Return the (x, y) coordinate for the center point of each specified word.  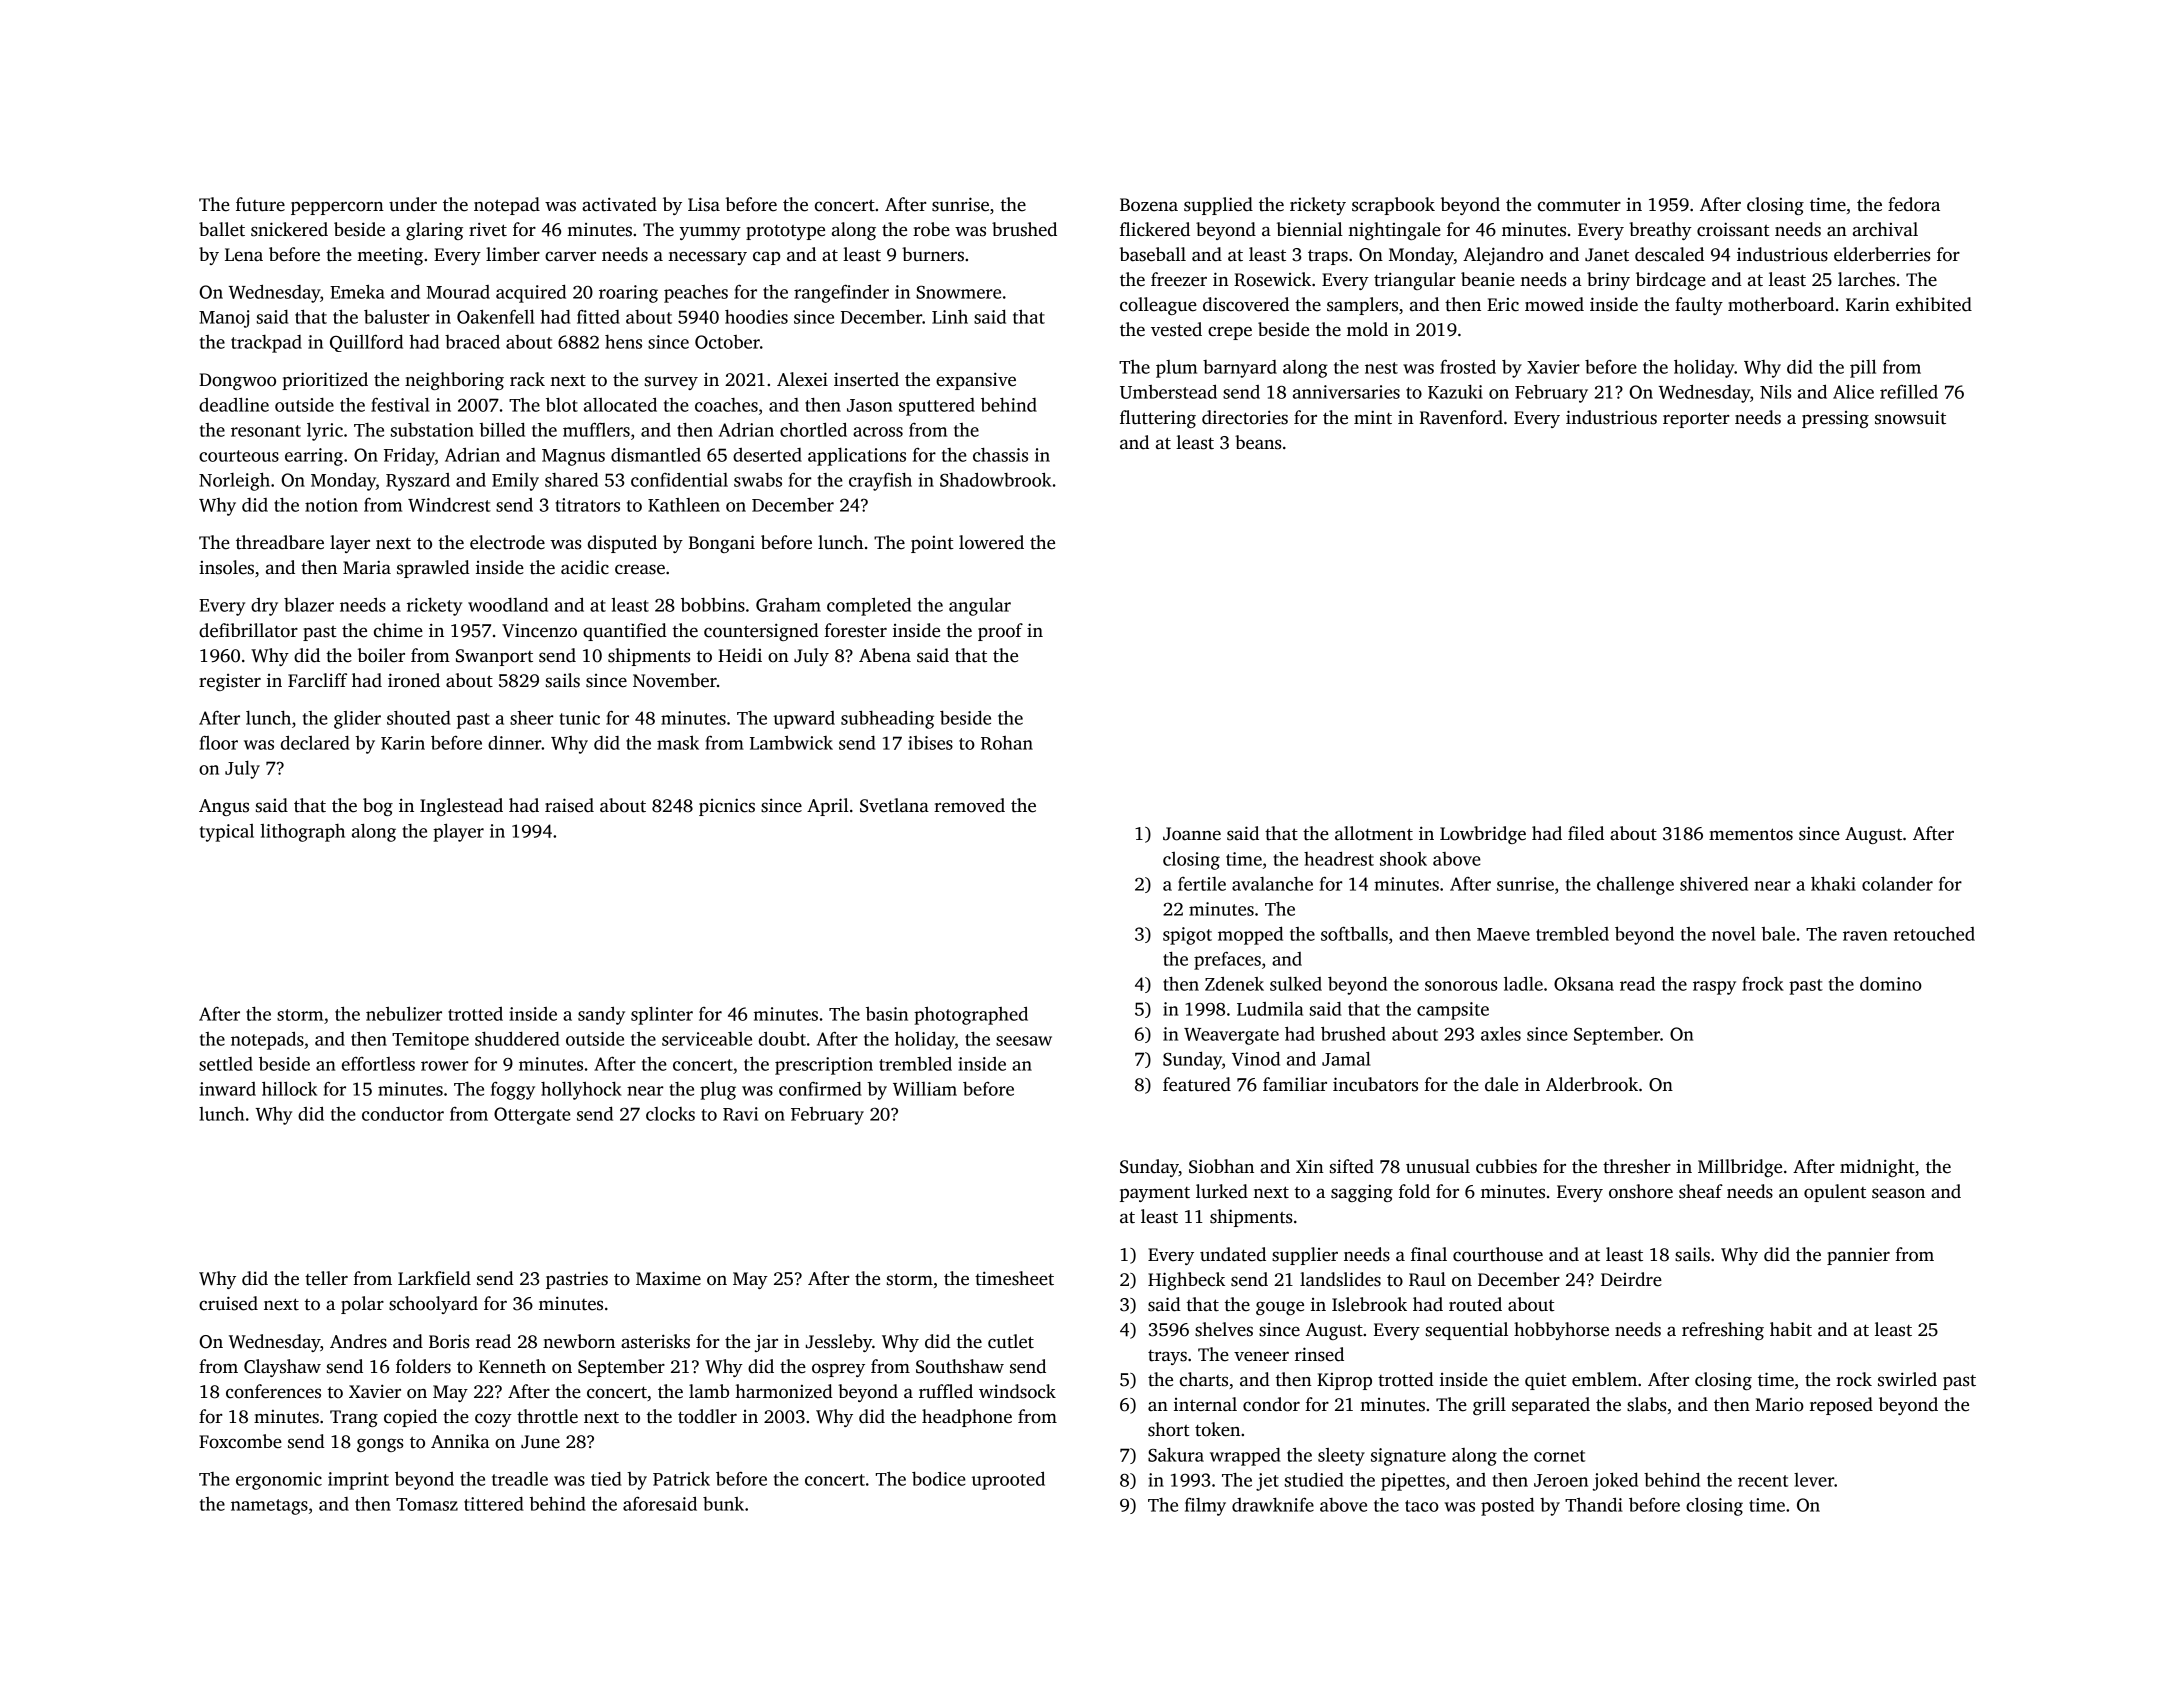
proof (1000, 632)
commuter (1579, 206)
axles (1501, 1033)
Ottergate (532, 1116)
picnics (727, 807)
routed (1475, 1304)
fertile (1202, 884)
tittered (494, 1504)
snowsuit (1910, 417)
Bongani (722, 544)
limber (513, 254)
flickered (1155, 229)
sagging (1362, 1193)
